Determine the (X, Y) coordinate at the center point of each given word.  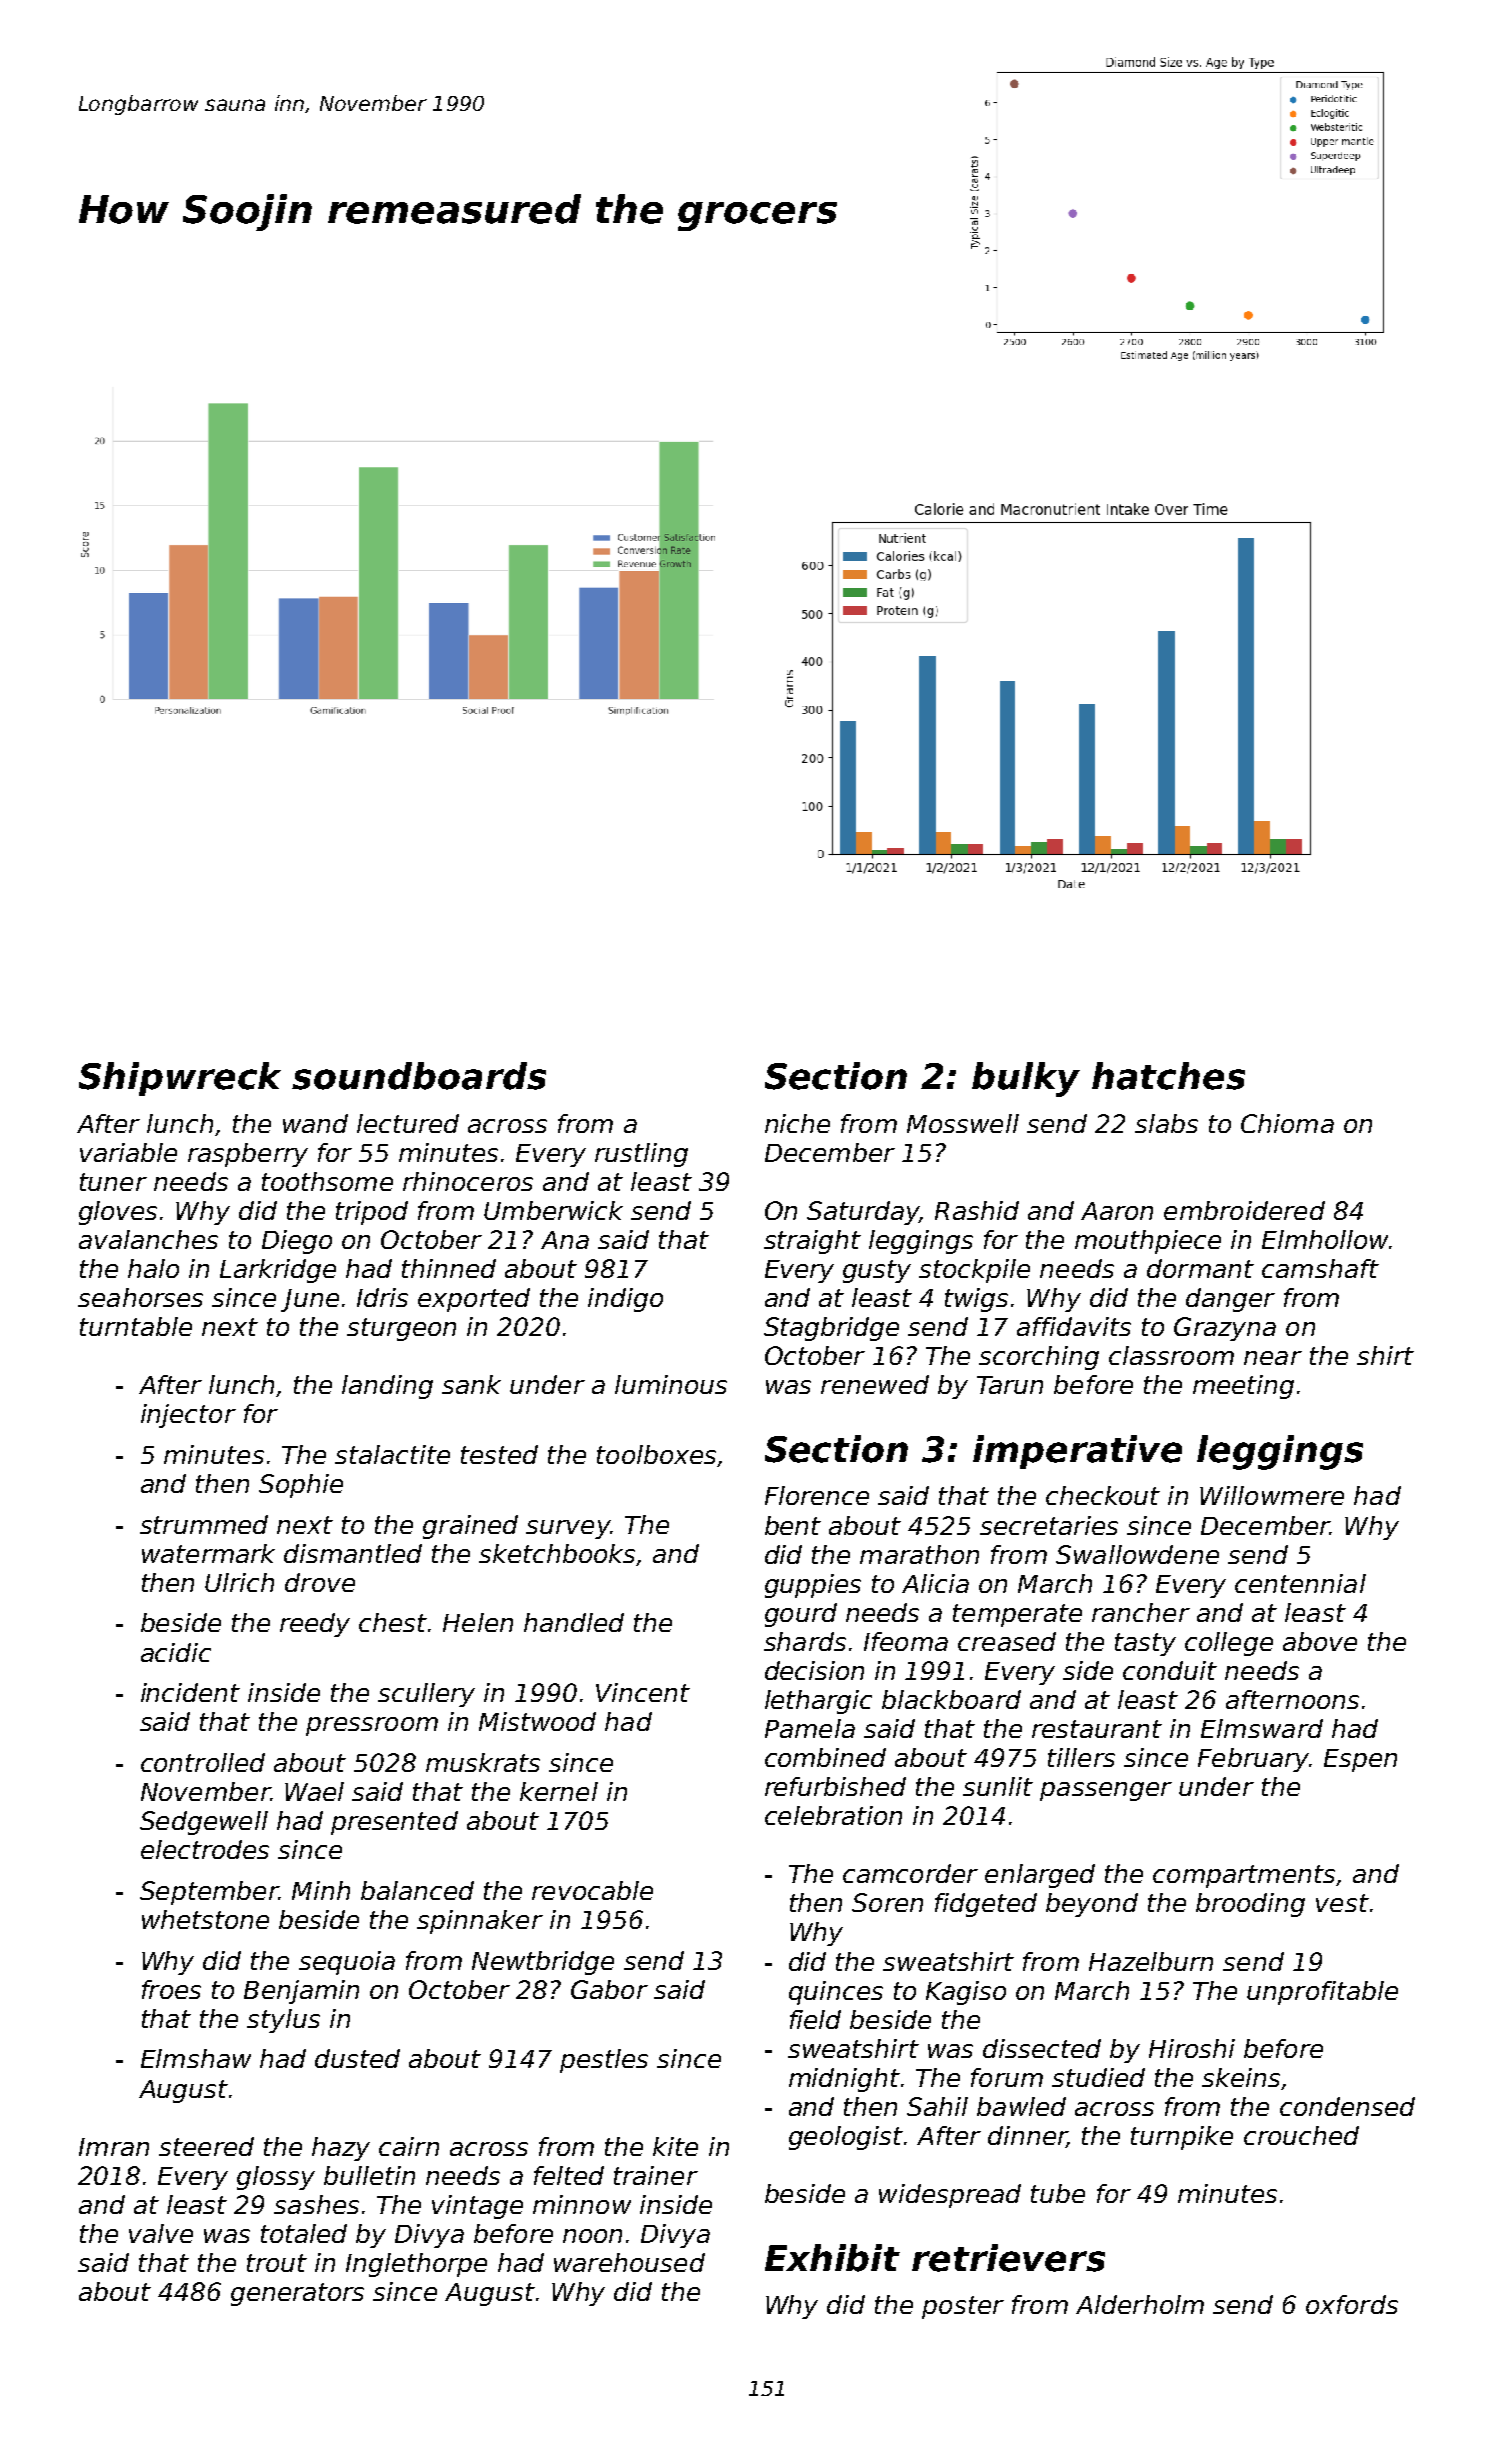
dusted (357, 2058)
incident (190, 1692)
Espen (1360, 1760)
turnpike (1182, 2138)
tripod (372, 1213)
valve (161, 2233)
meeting (1243, 1387)
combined (825, 1757)
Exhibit (832, 2258)
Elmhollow (1325, 1239)
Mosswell (963, 1123)
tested (499, 1454)
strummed (204, 1524)
